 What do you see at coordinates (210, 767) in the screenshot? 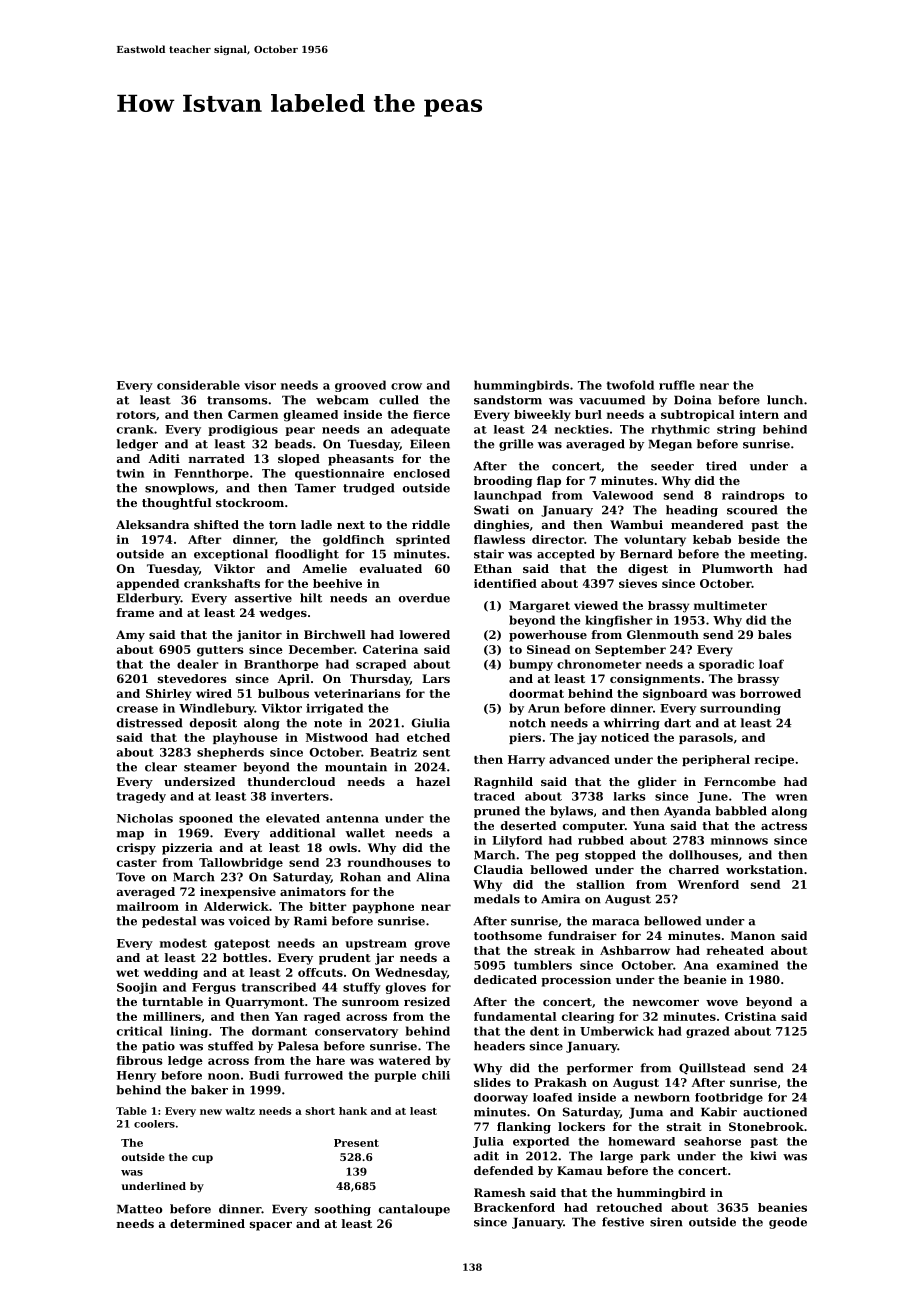
I see `steamer` at bounding box center [210, 767].
